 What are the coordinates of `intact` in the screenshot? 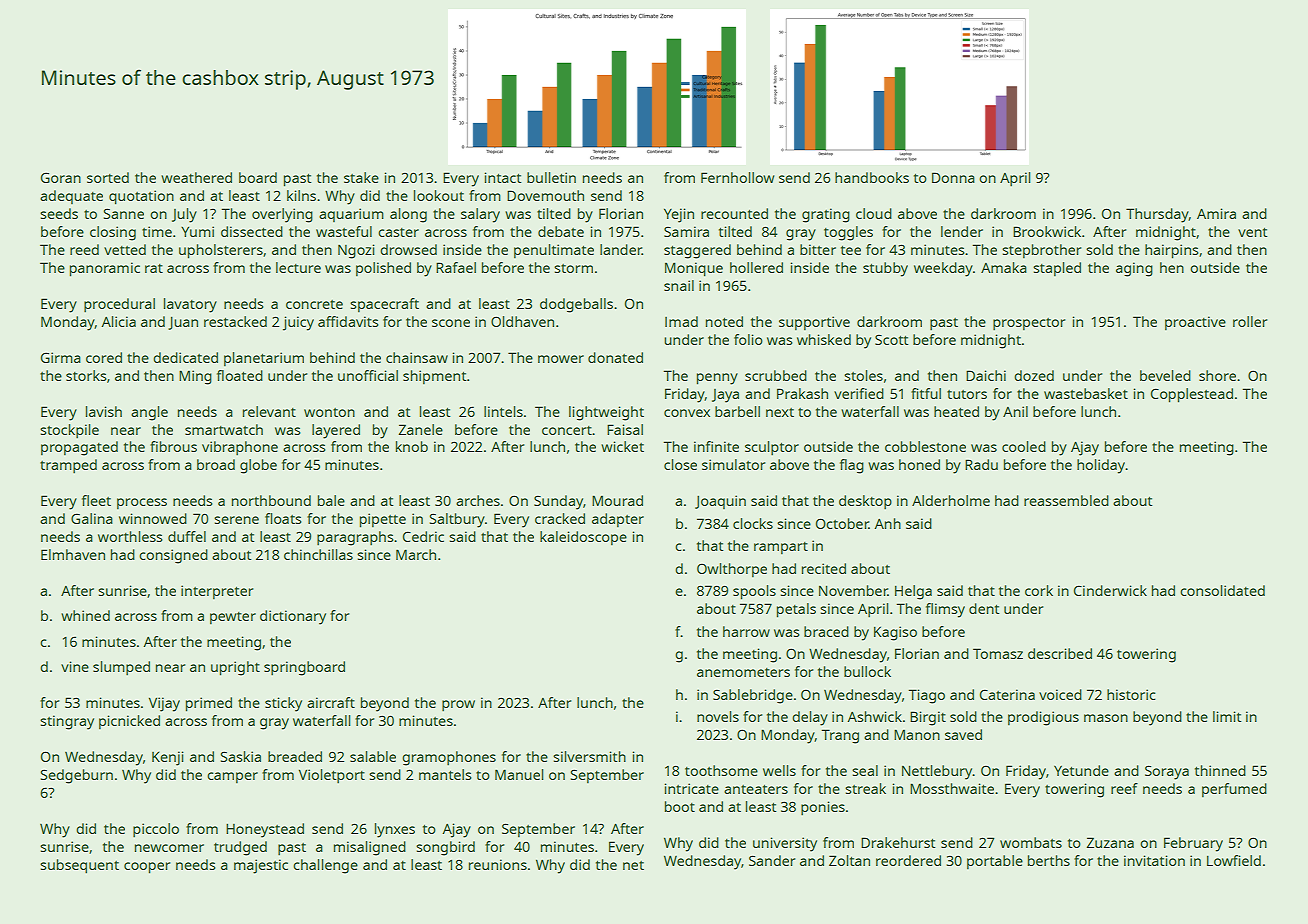 It's located at (503, 177).
